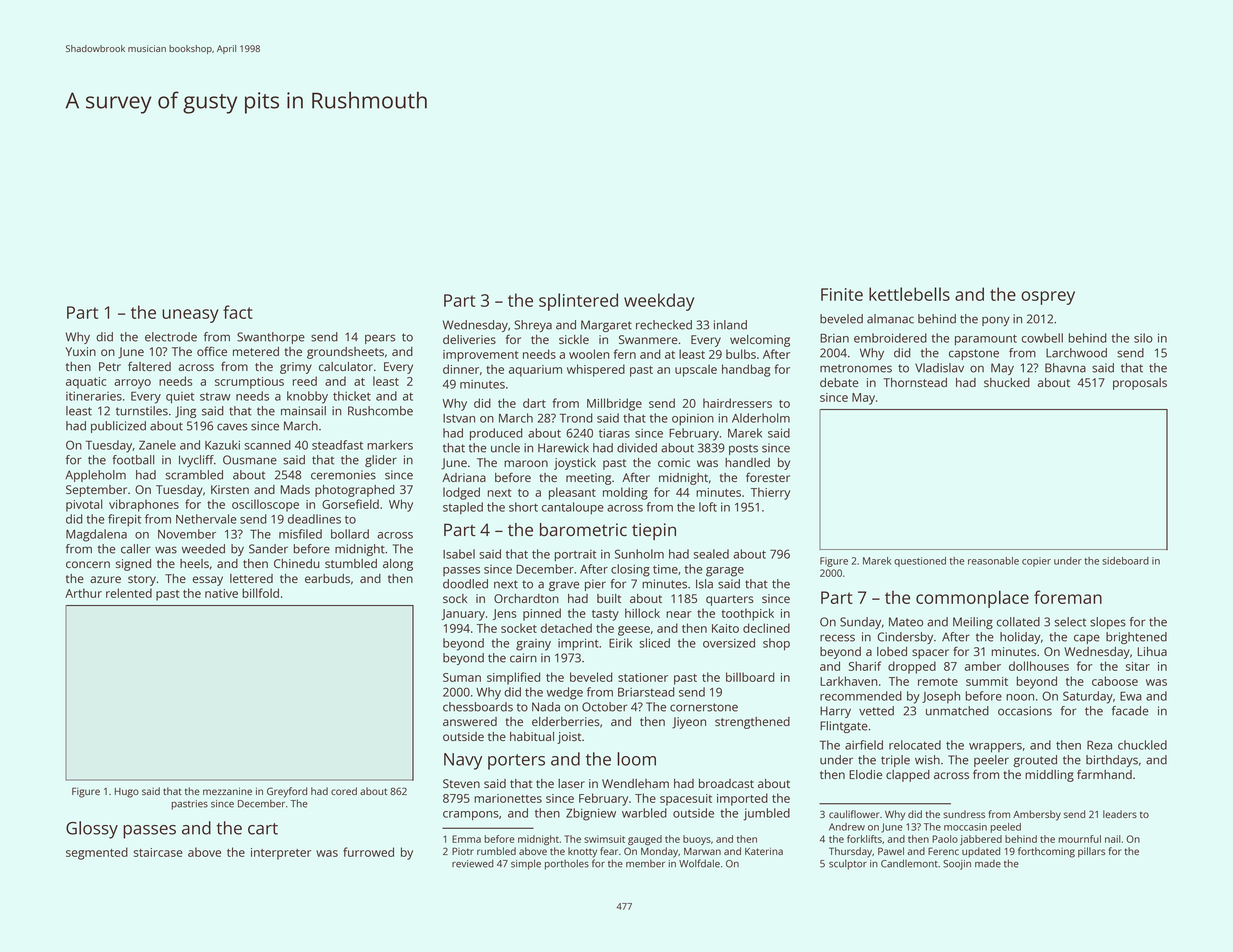 The width and height of the screenshot is (1233, 952). I want to click on whispered, so click(596, 370).
